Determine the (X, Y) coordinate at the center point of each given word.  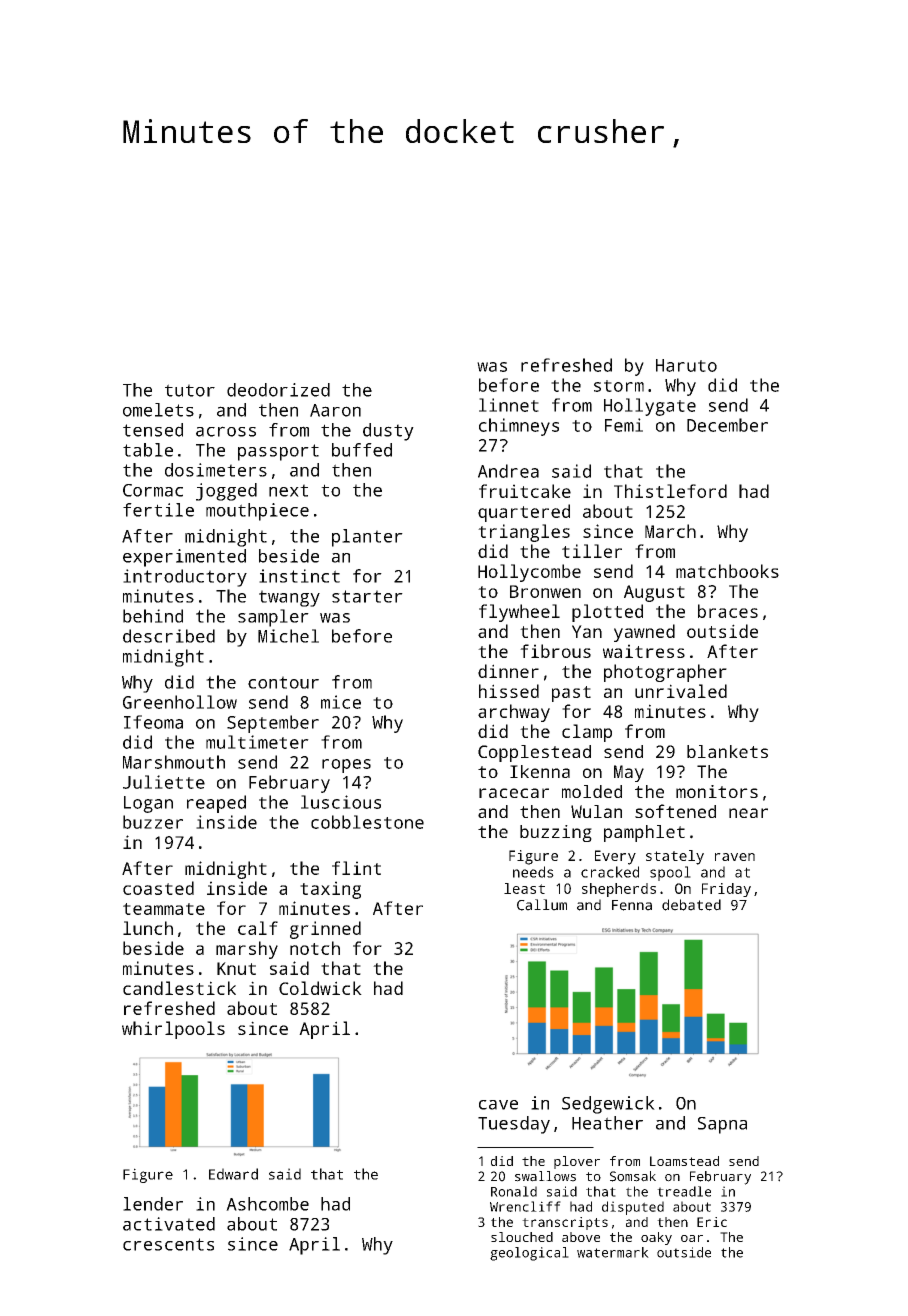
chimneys (519, 427)
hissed (509, 691)
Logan (148, 804)
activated (169, 1224)
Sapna (722, 1125)
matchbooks (727, 571)
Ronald (514, 1191)
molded (592, 791)
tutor (190, 390)
